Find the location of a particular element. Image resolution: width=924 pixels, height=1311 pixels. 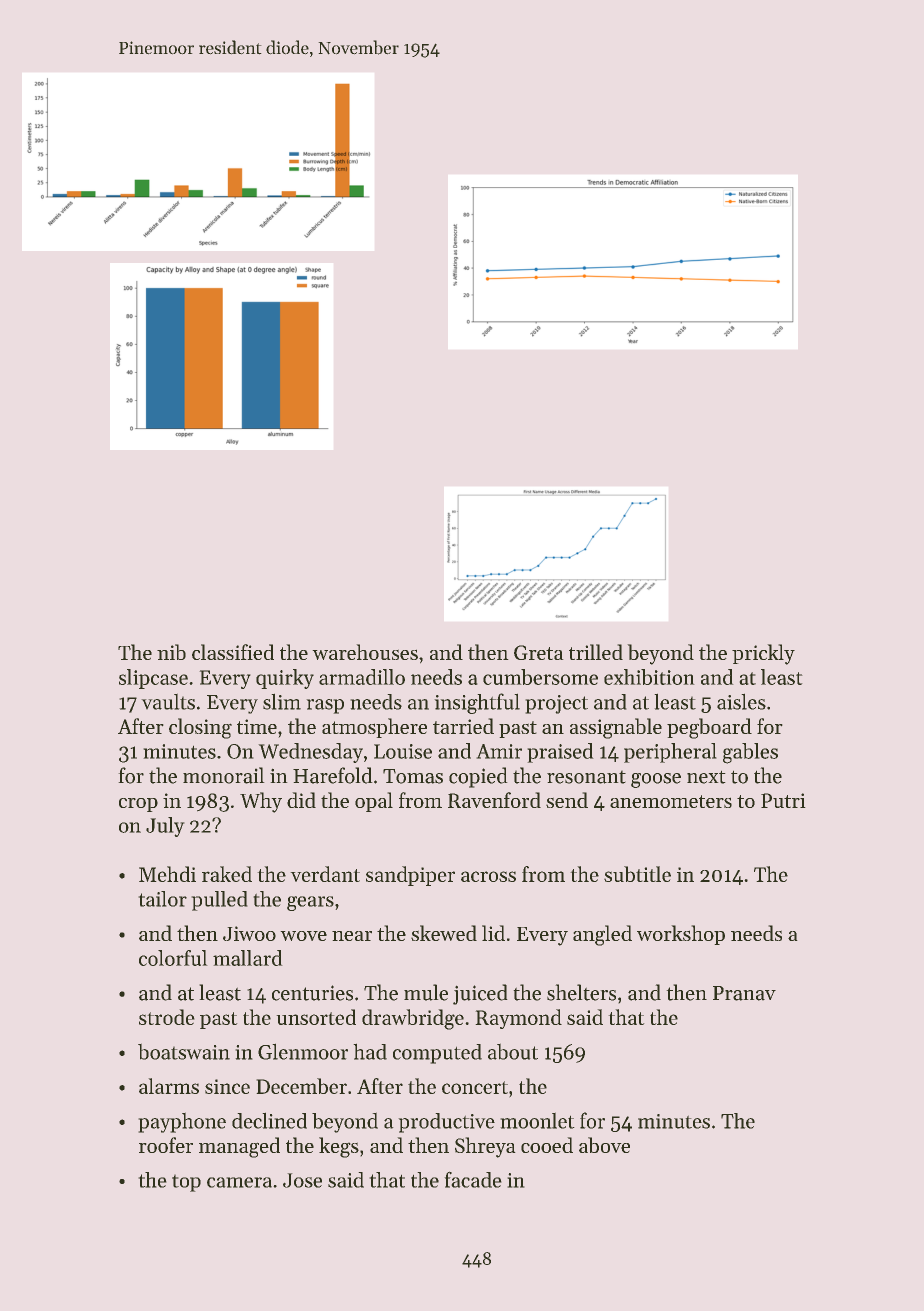

payphone is located at coordinates (182, 1122).
